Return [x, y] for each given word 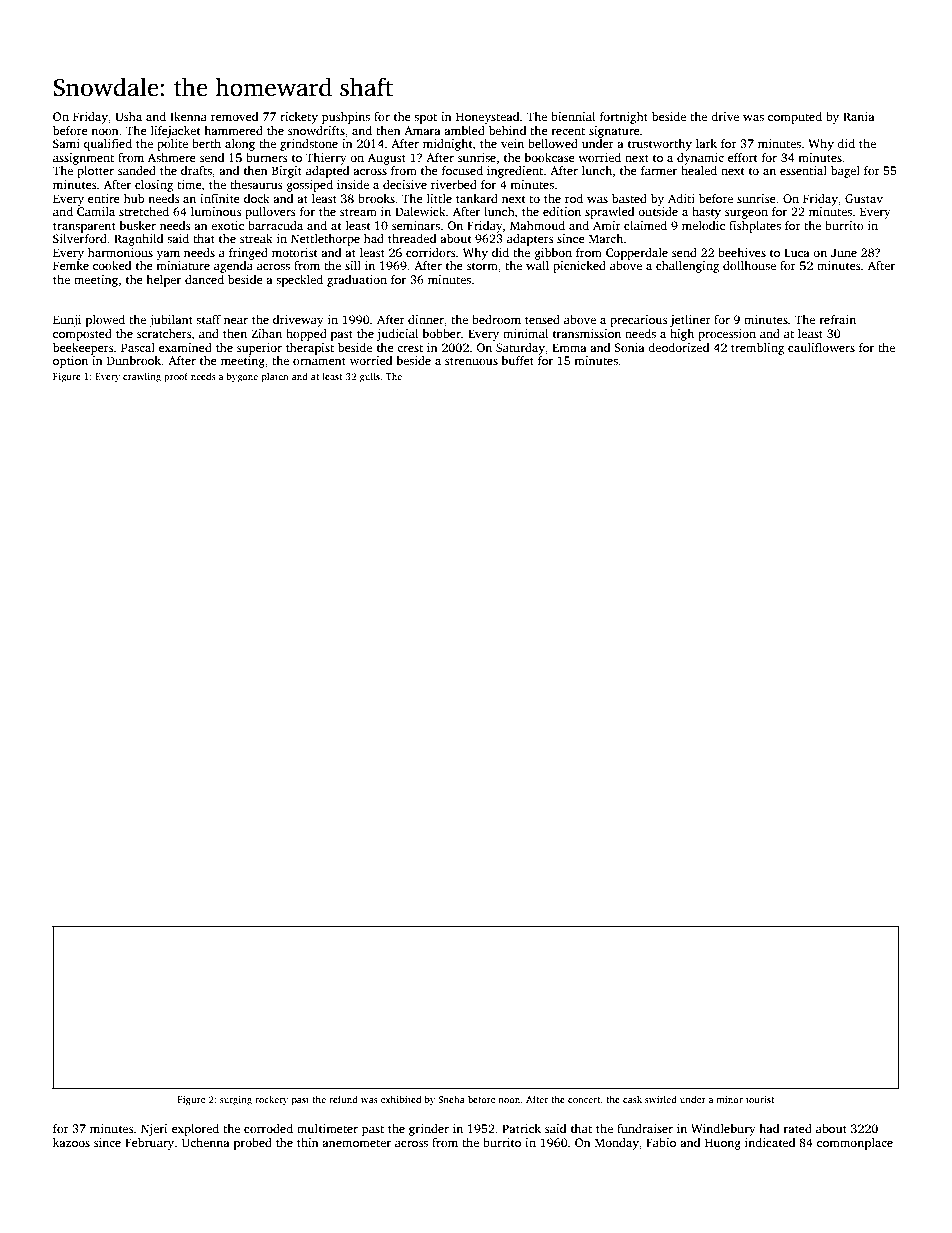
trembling [757, 349]
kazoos [71, 1142]
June [844, 252]
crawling [142, 377]
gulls [369, 377]
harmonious [120, 252]
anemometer [356, 1143]
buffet [517, 360]
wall [537, 265]
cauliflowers [821, 347]
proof [176, 377]
